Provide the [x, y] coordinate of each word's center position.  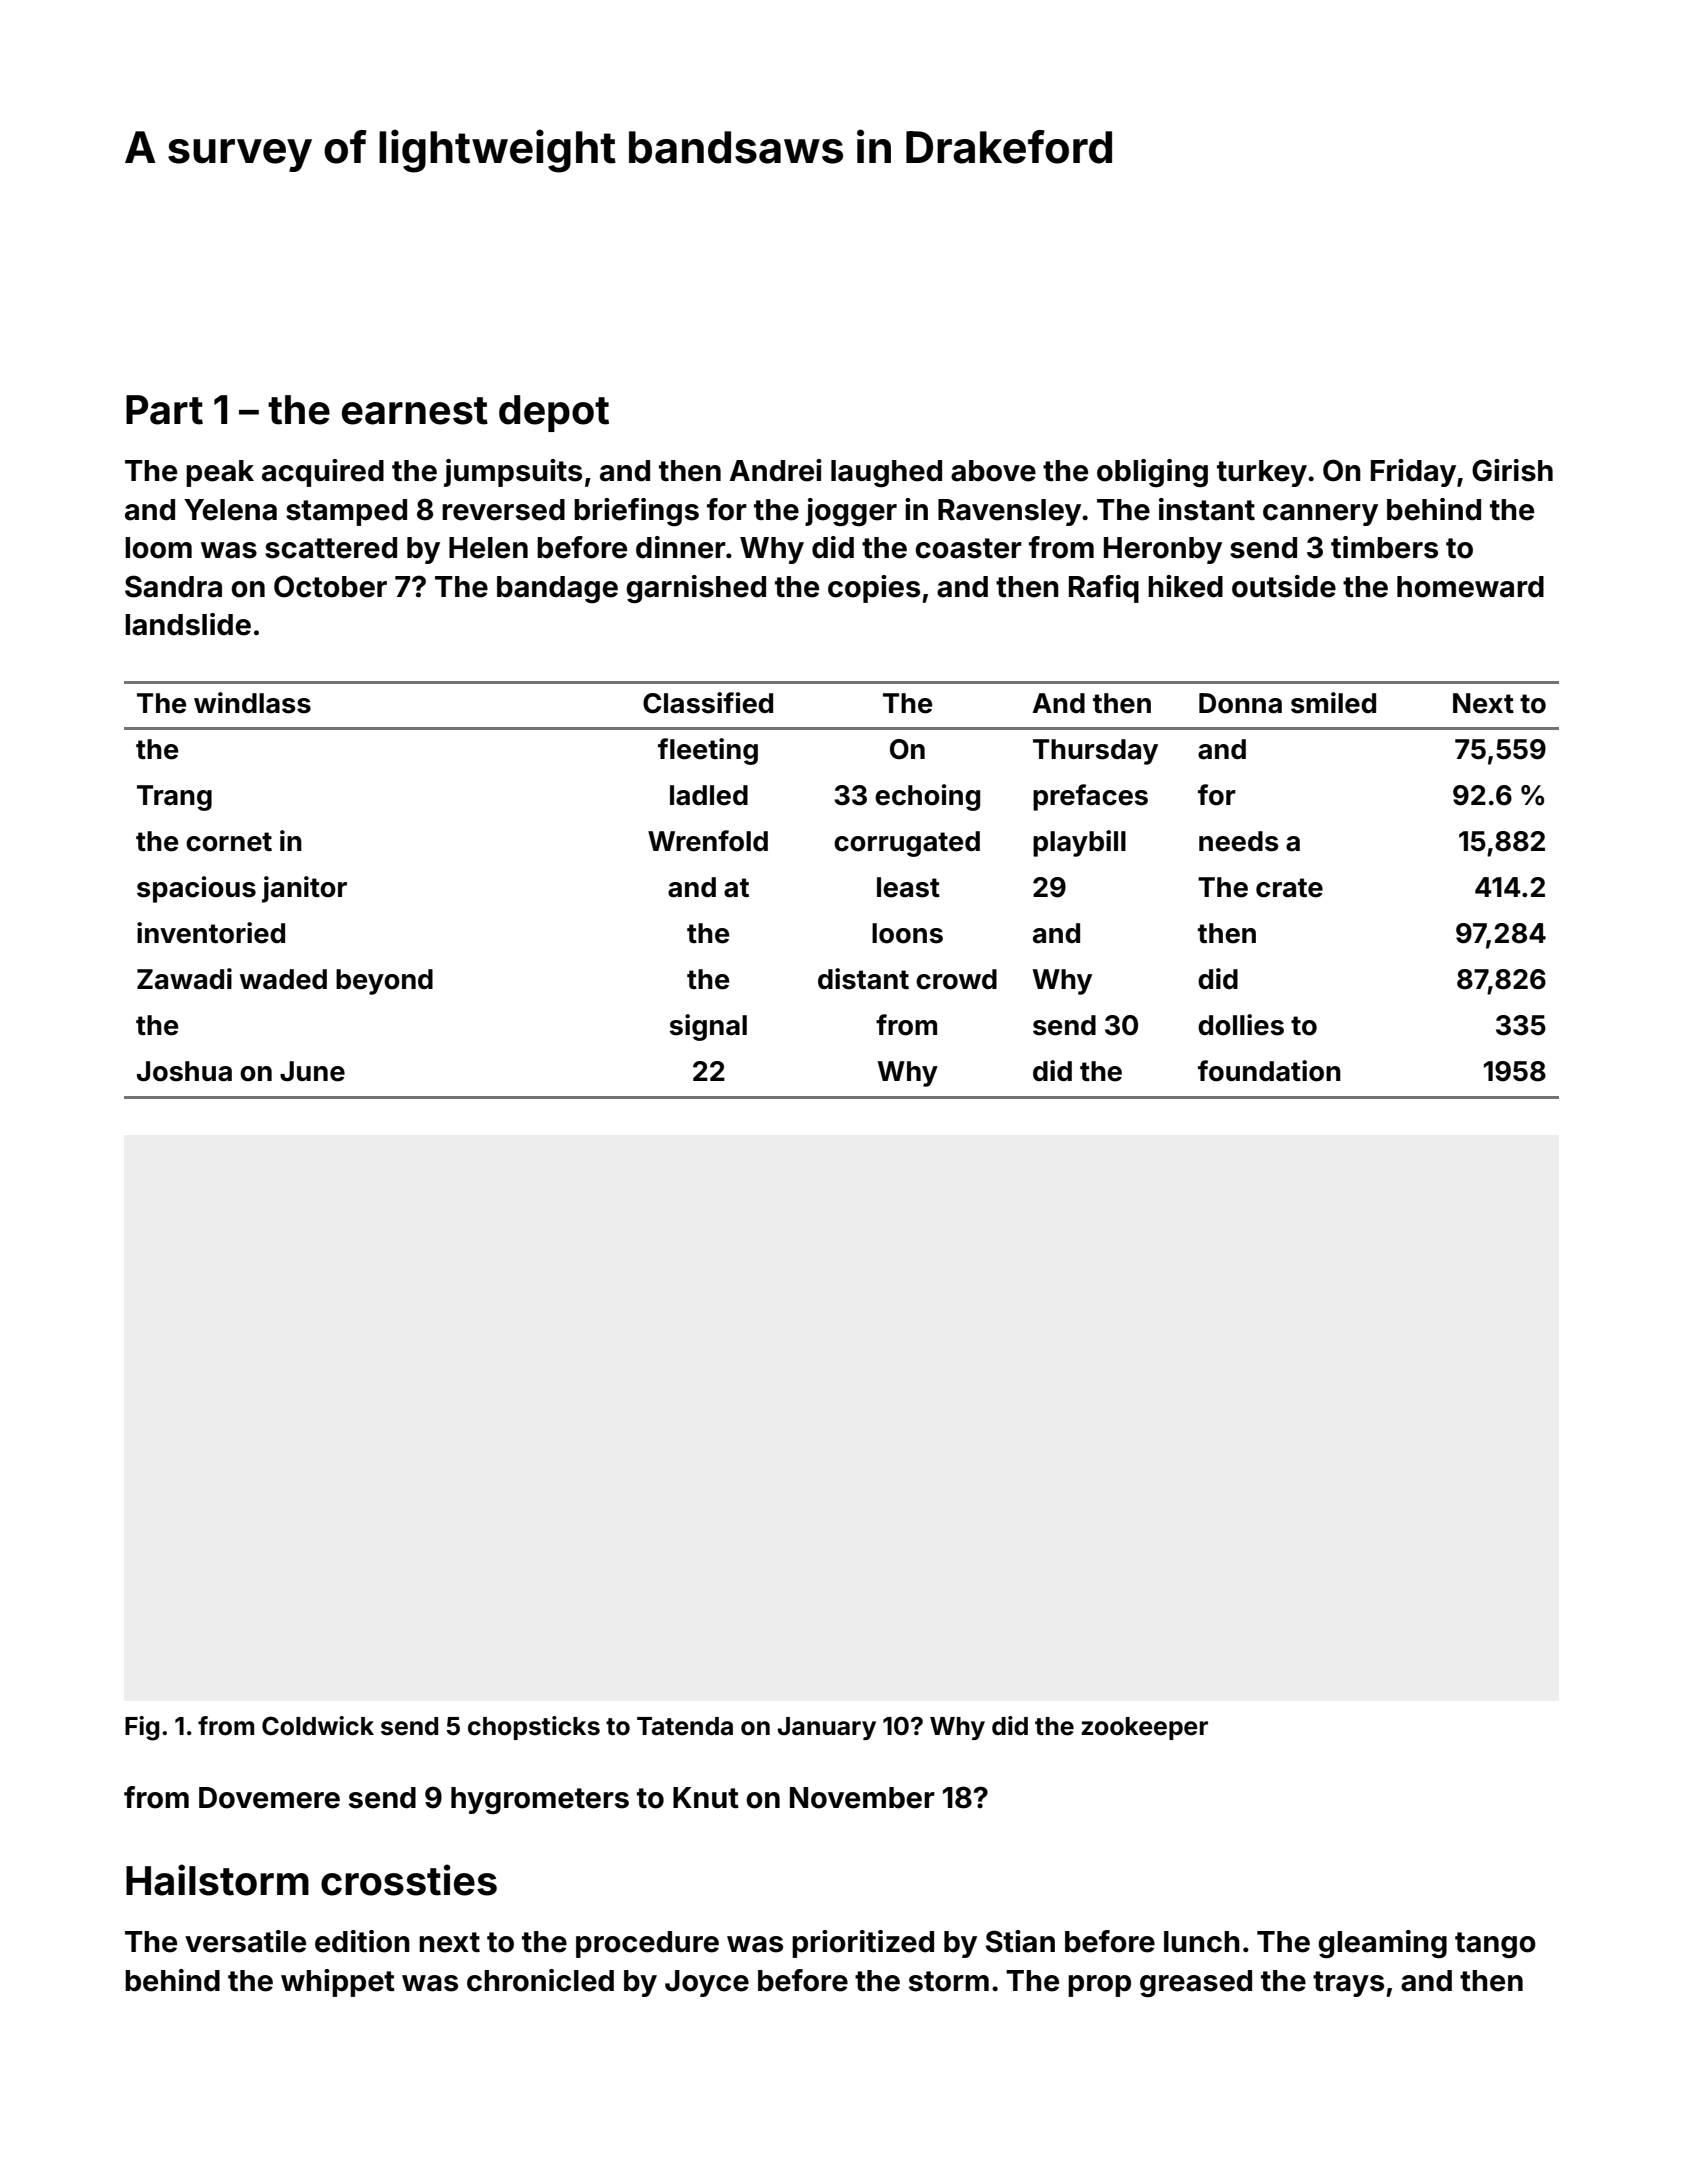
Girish [1512, 470]
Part [164, 410]
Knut [706, 1797]
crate [1289, 888]
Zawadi [184, 979]
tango [1495, 1945]
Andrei [776, 470]
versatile [245, 1941]
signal [708, 1027]
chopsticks [534, 1728]
